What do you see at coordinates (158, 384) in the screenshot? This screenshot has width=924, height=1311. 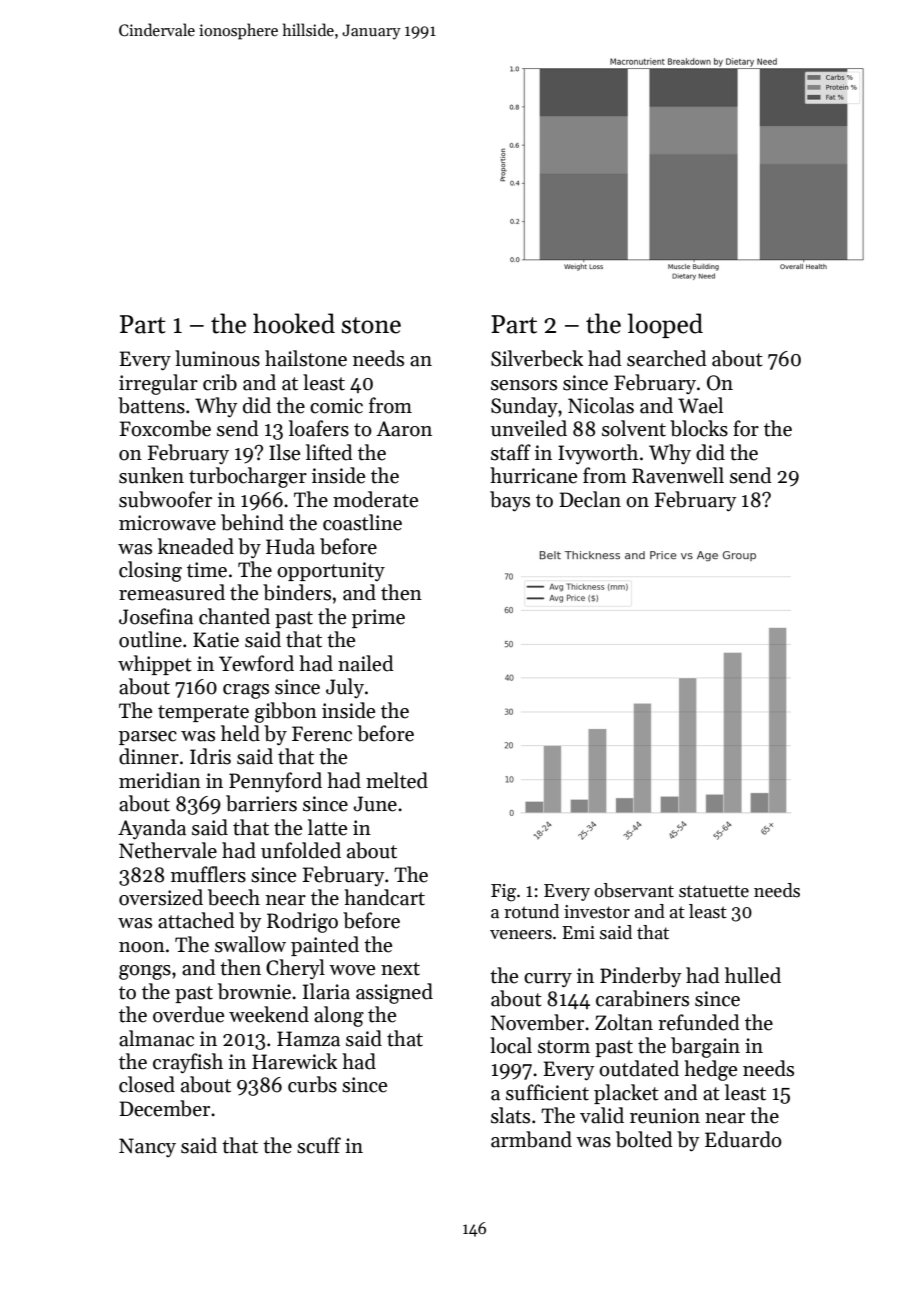 I see `irregular` at bounding box center [158, 384].
